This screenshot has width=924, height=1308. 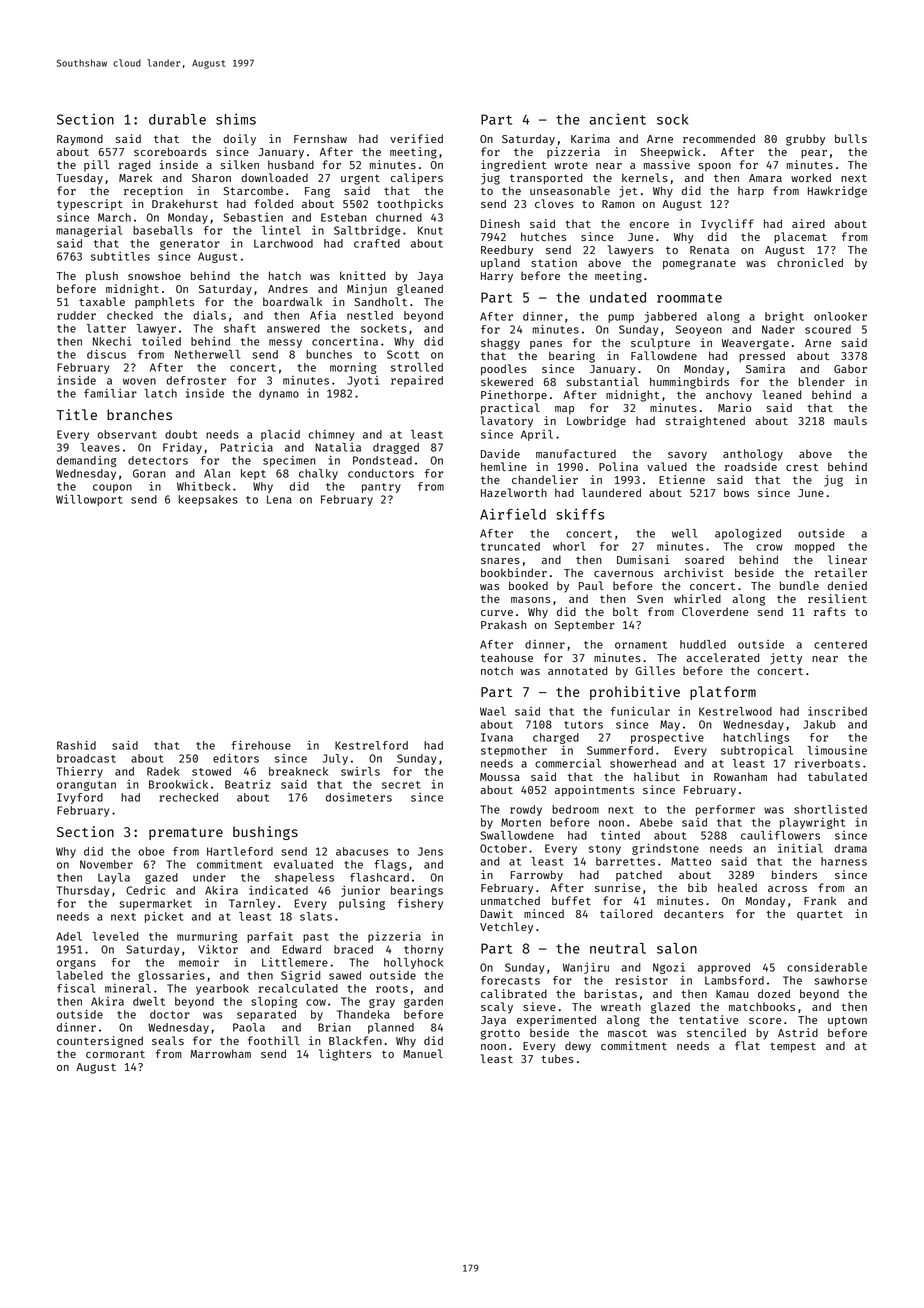 What do you see at coordinates (208, 500) in the screenshot?
I see `keepsakes` at bounding box center [208, 500].
